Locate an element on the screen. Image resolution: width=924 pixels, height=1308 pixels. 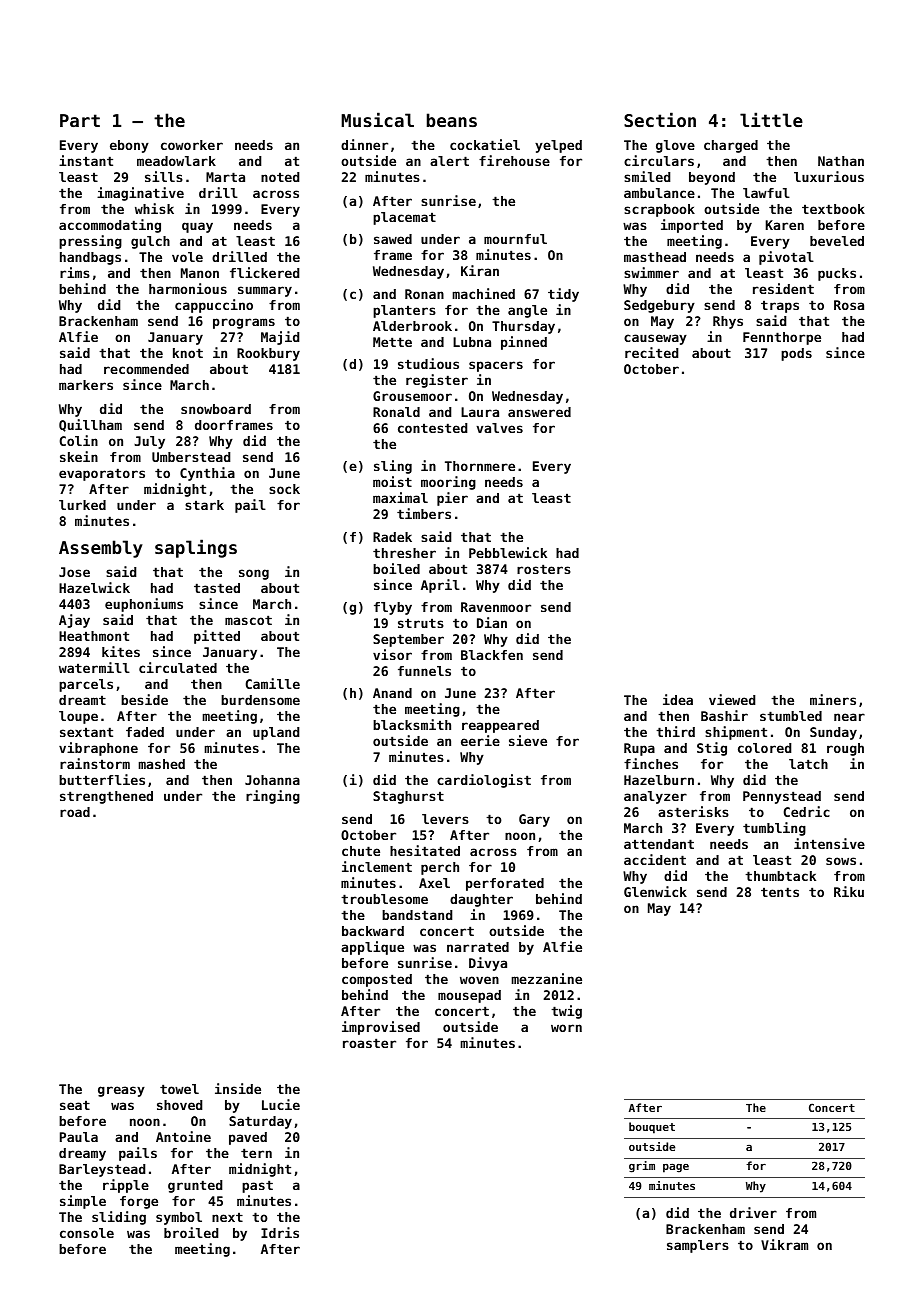
pods is located at coordinates (796, 354).
